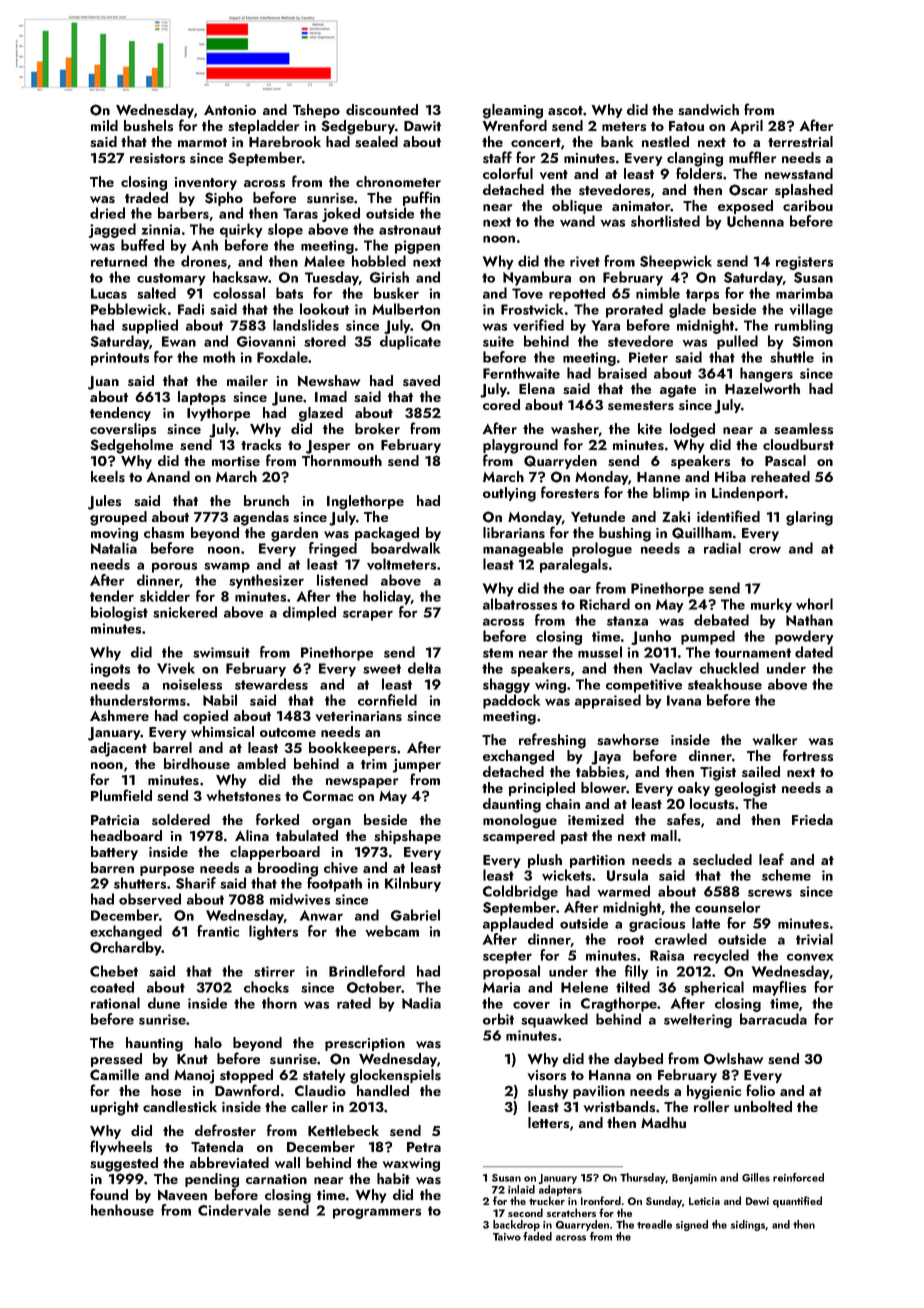 The height and width of the screenshot is (1308, 924). I want to click on tournament, so click(753, 653).
